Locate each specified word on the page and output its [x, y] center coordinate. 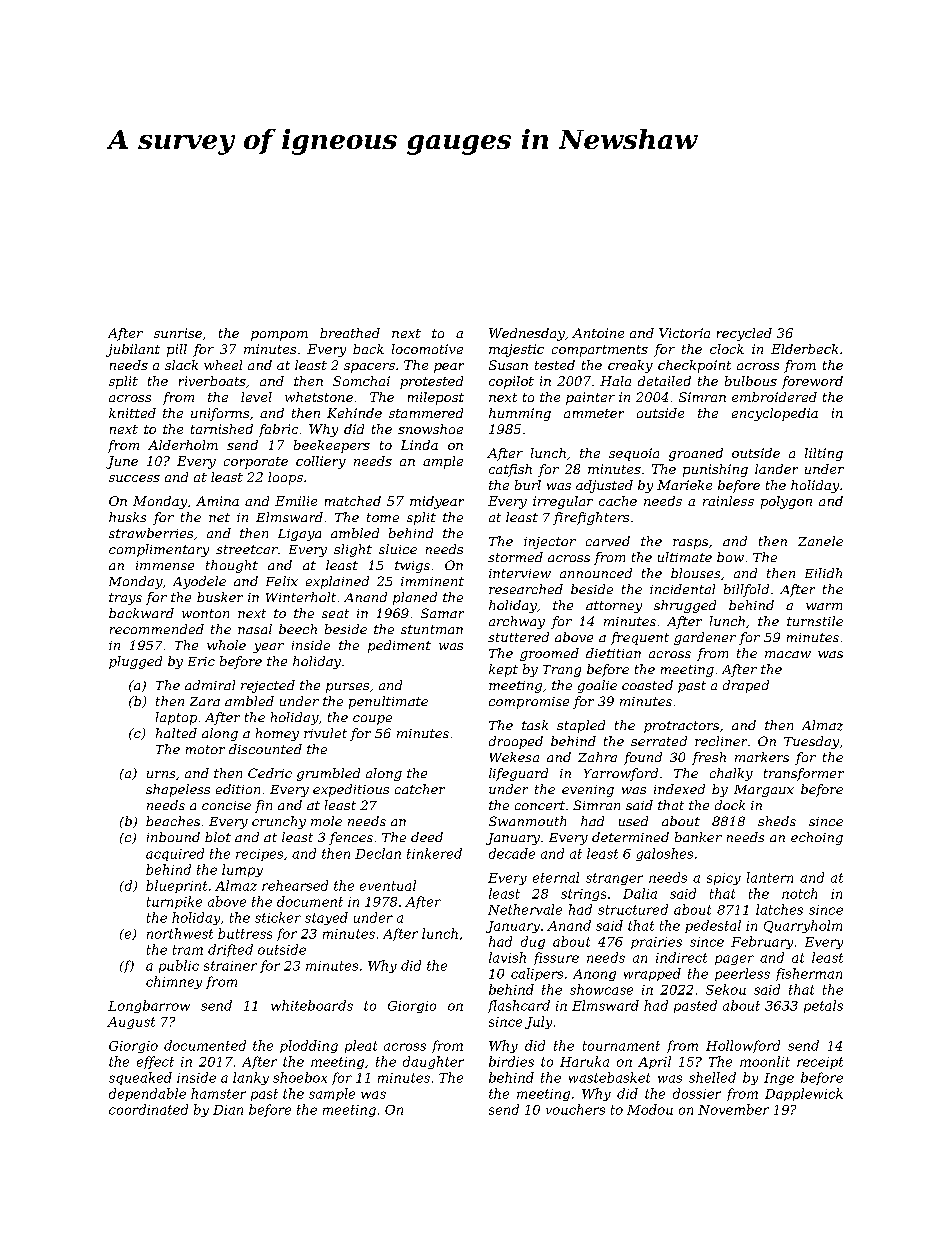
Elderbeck [804, 349]
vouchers [575, 1109]
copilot [511, 382]
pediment [399, 646]
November [733, 1109]
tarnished [222, 429]
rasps [690, 544]
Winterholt [301, 597]
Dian [228, 1110]
